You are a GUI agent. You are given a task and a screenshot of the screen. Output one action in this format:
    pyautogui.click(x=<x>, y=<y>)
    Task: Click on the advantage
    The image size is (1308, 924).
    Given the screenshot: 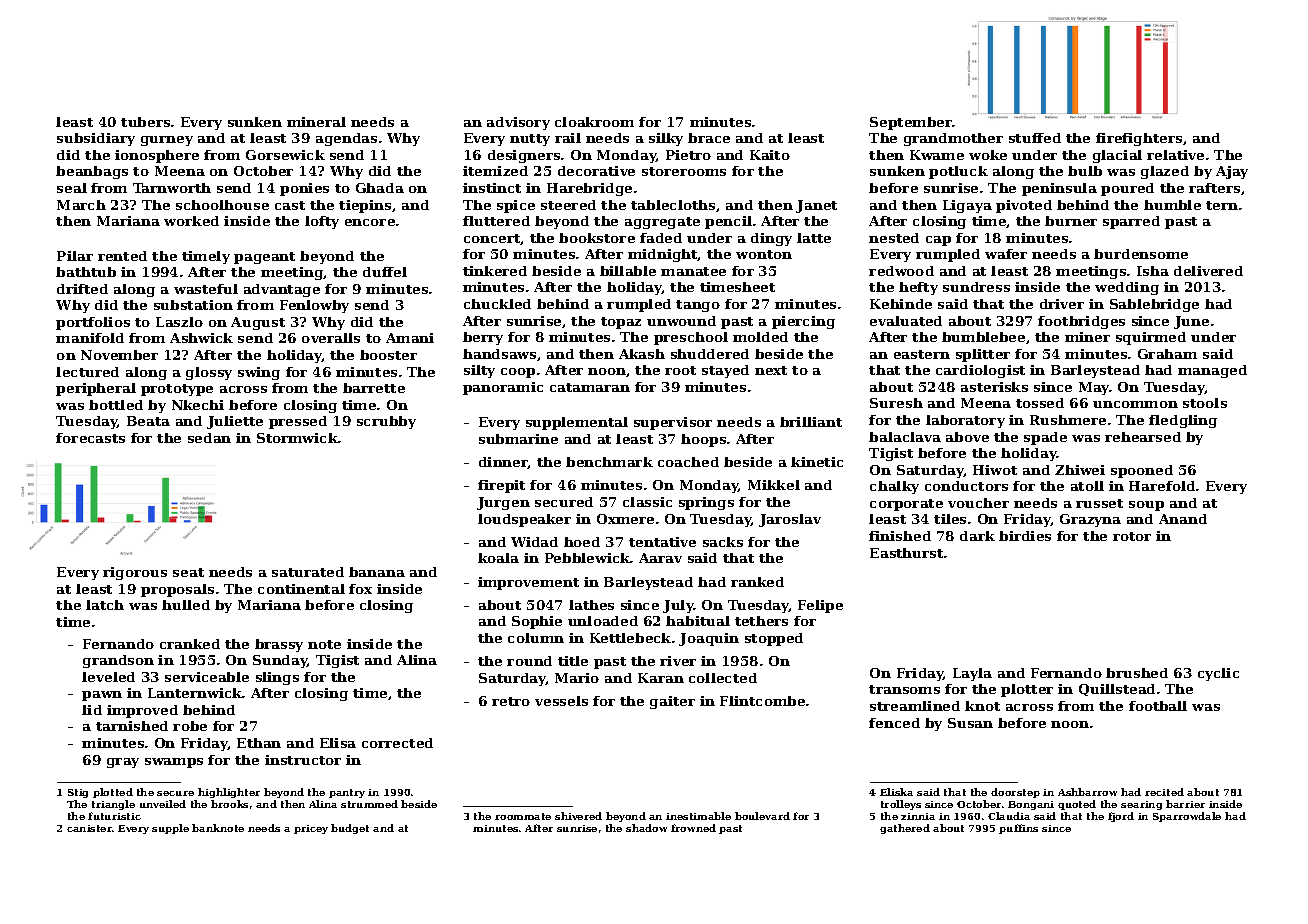 What is the action you would take?
    pyautogui.click(x=282, y=290)
